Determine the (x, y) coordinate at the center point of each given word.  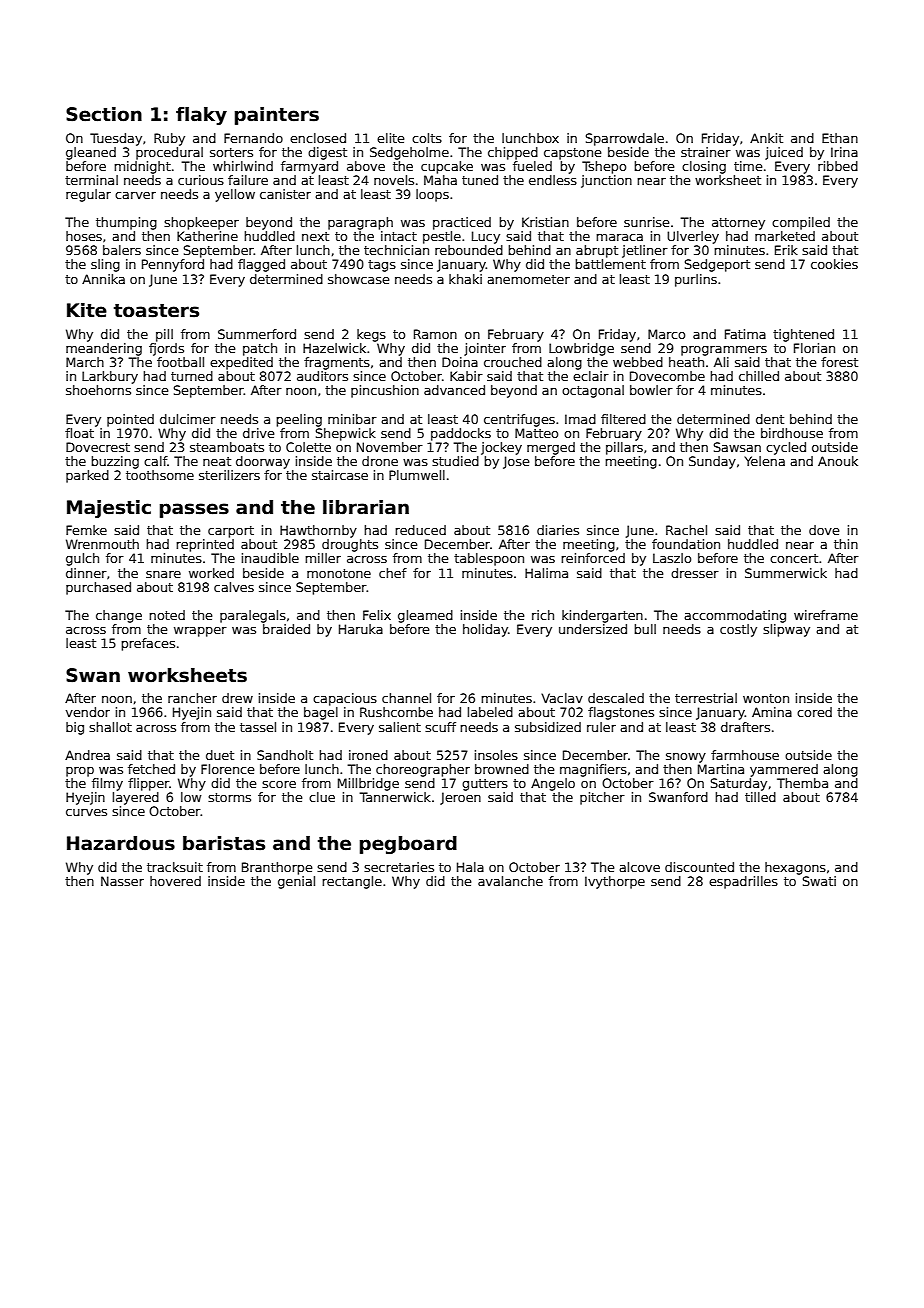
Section (104, 114)
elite (390, 138)
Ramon (435, 334)
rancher (192, 698)
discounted (699, 867)
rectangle (352, 882)
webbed (638, 362)
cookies (834, 264)
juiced (784, 153)
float (79, 433)
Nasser (122, 881)
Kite (87, 310)
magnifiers (593, 770)
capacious (345, 699)
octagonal (593, 391)
